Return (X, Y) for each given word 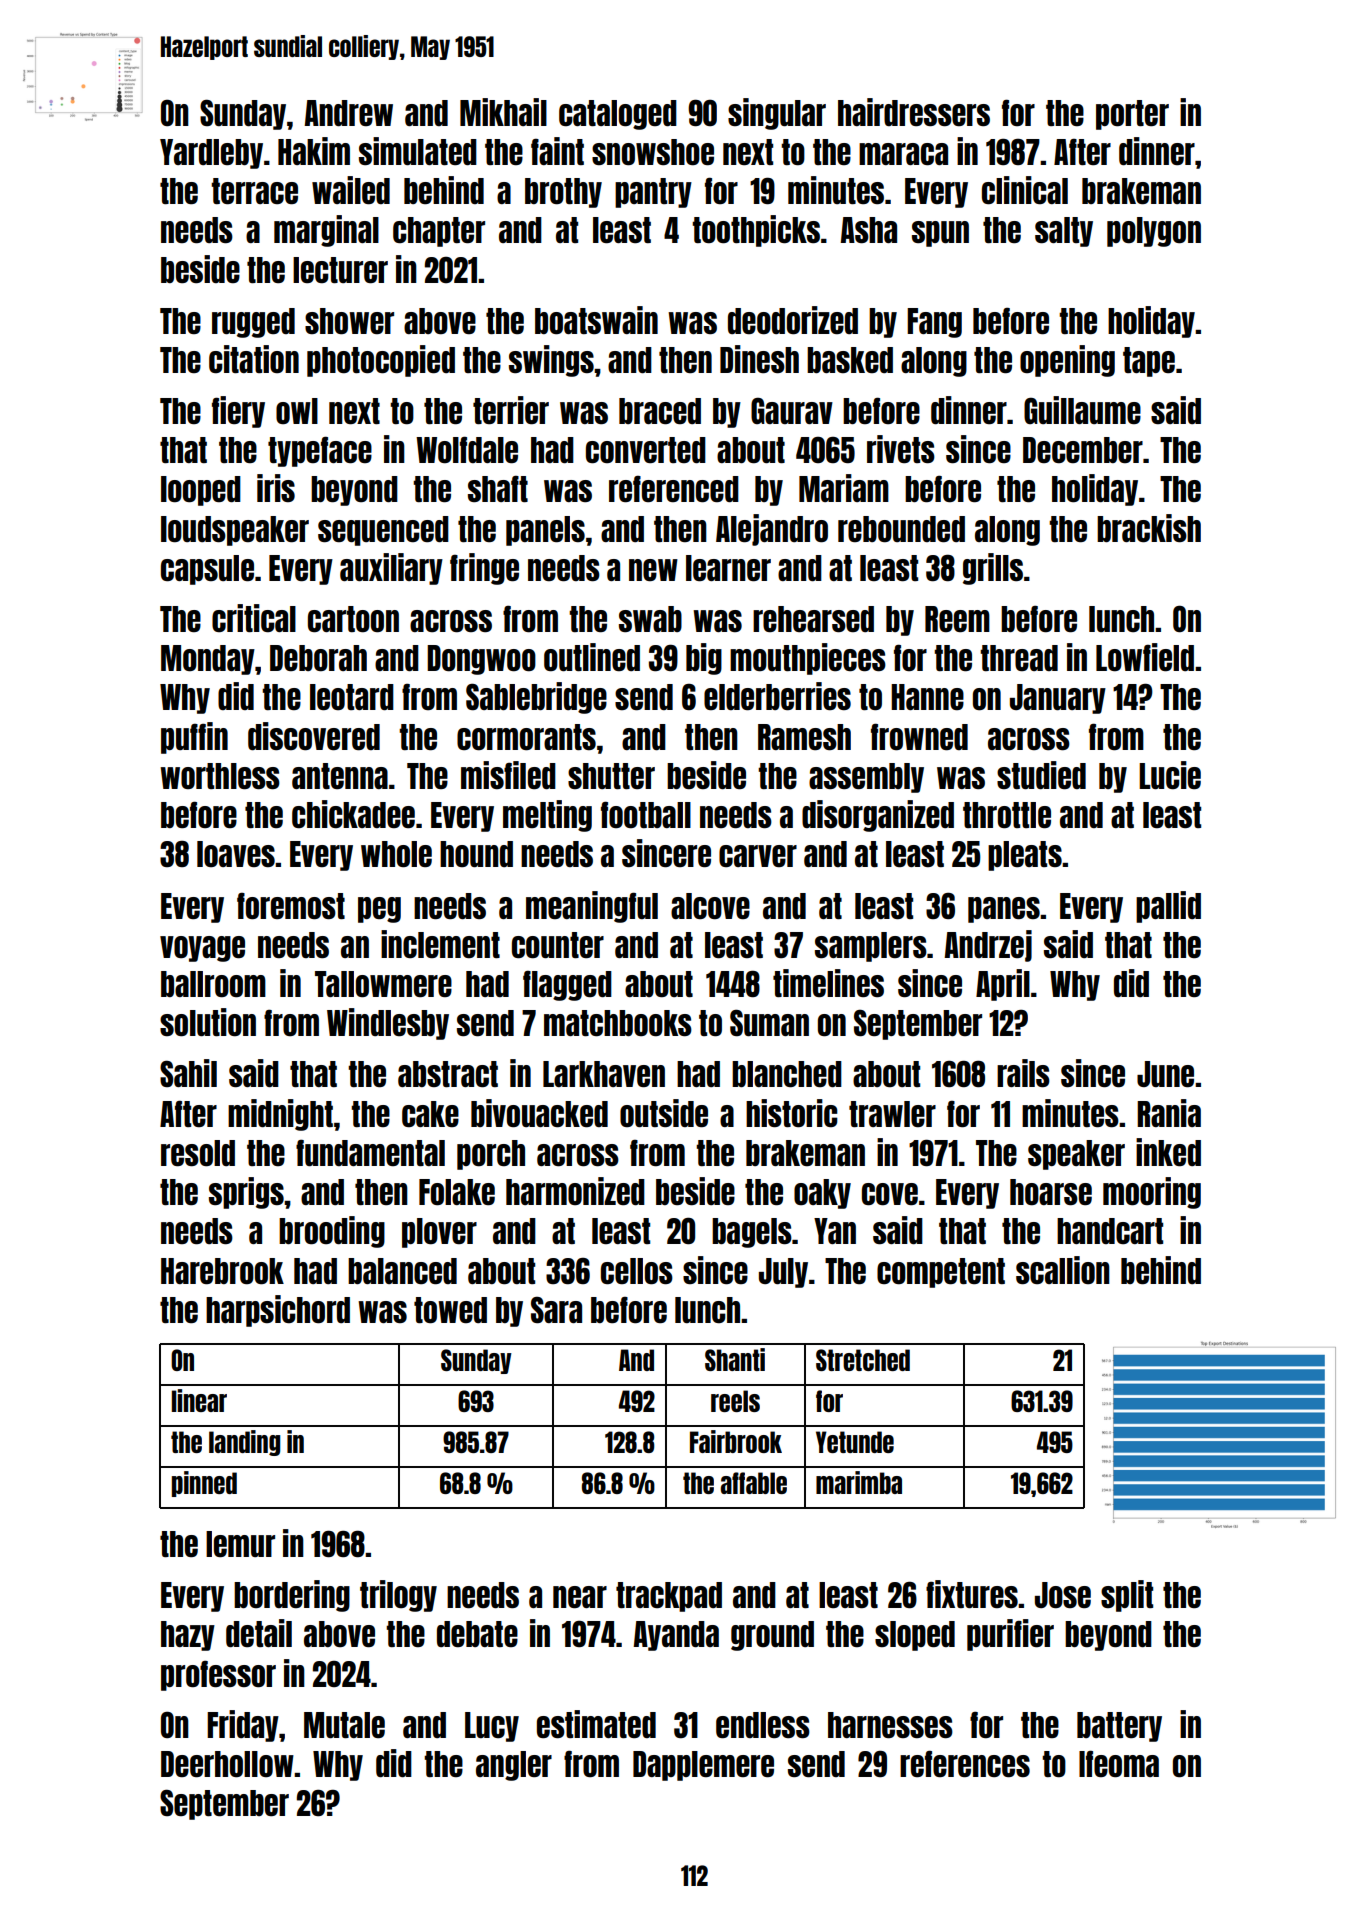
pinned (204, 1484)
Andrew (348, 113)
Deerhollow (227, 1764)
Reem (957, 619)
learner (728, 568)
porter (1132, 115)
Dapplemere (703, 1766)
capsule (207, 570)
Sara (556, 1310)
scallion (1063, 1270)
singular (777, 114)
